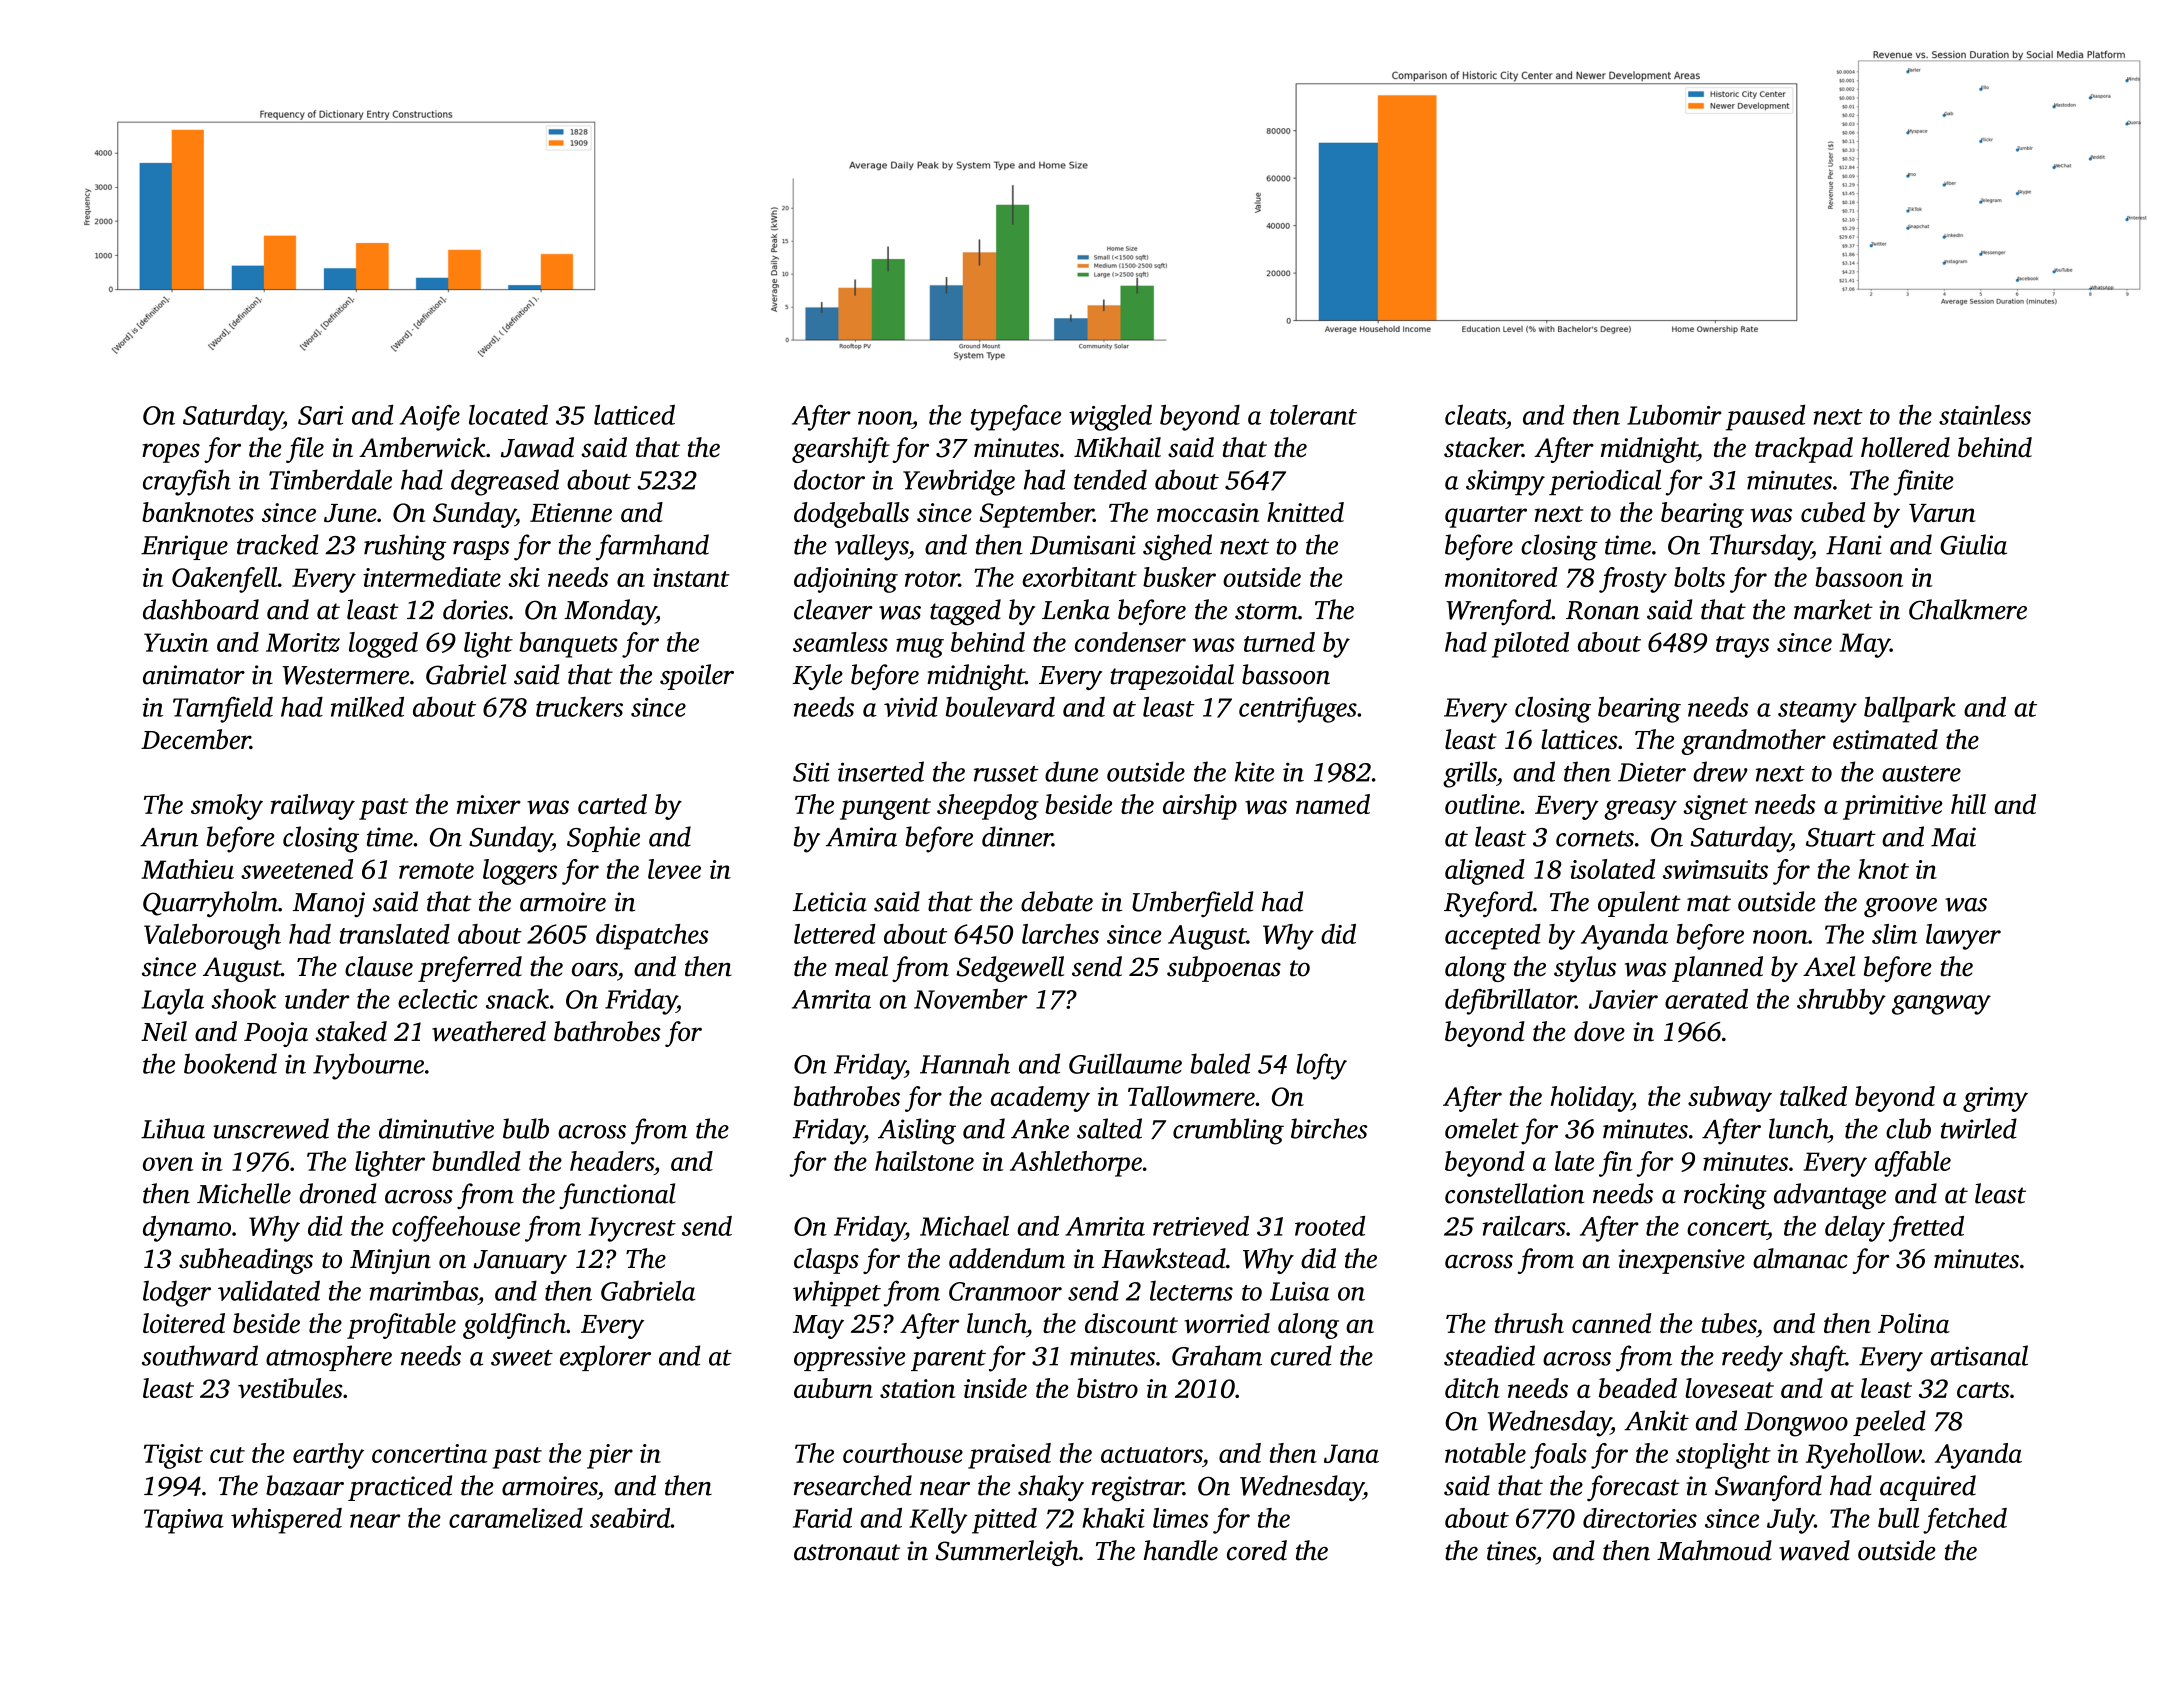  What do you see at coordinates (514, 1326) in the document?
I see `goldfinch` at bounding box center [514, 1326].
